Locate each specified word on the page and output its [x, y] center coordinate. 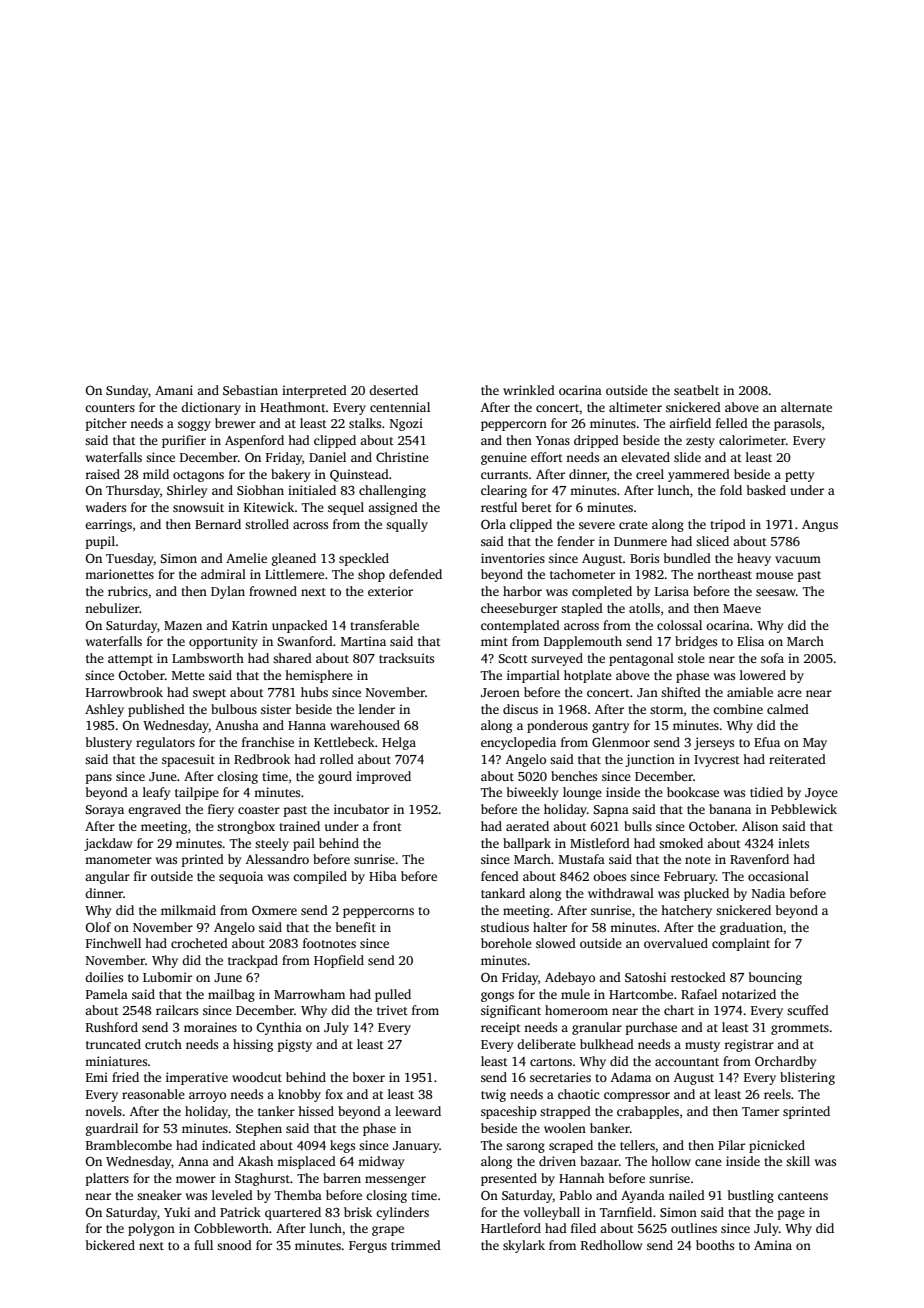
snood [234, 1245]
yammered [699, 475]
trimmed [416, 1245]
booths [715, 1245]
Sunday [127, 391]
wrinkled [529, 390]
